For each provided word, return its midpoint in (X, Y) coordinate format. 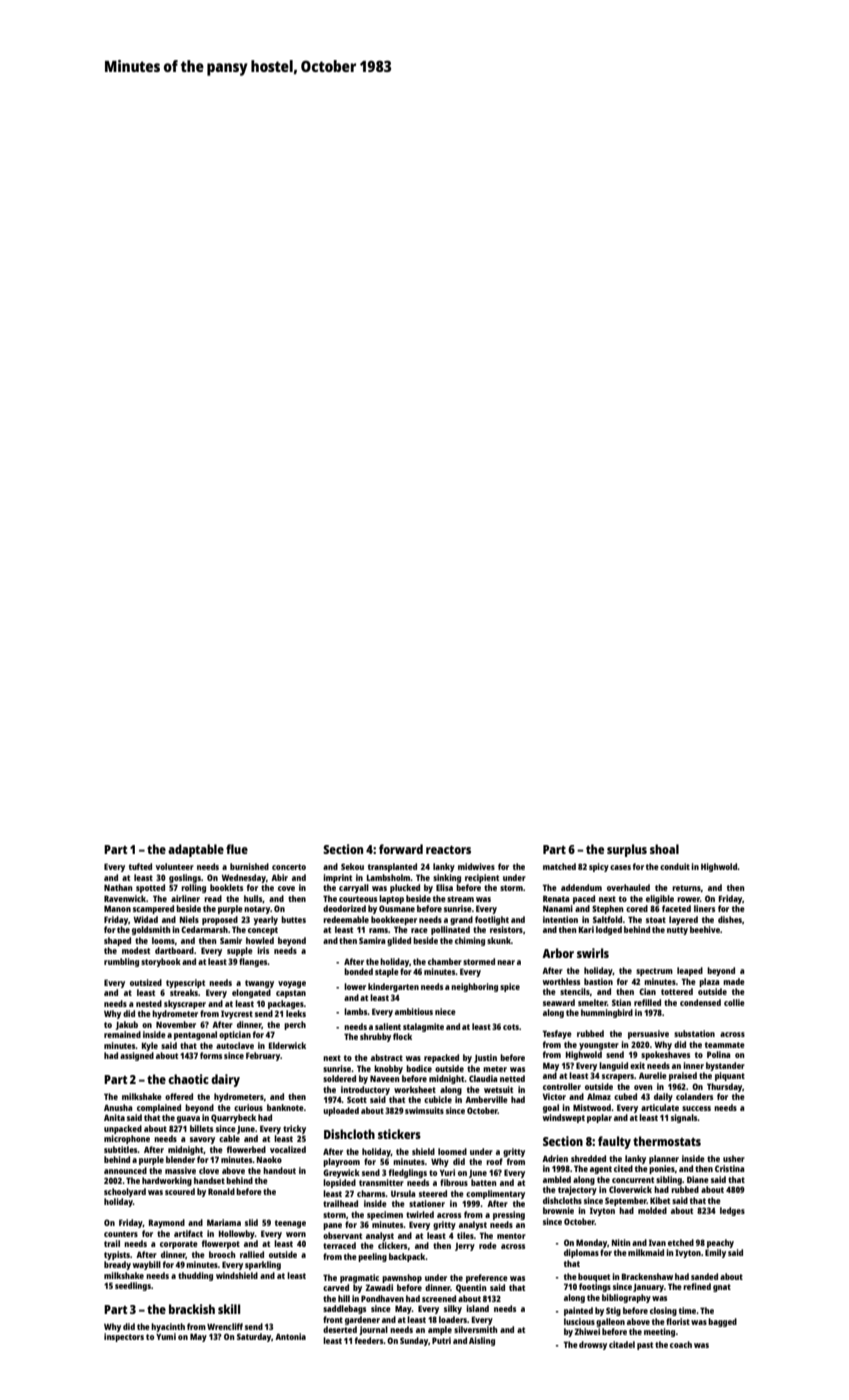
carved (336, 1287)
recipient (482, 878)
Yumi (166, 1336)
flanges (253, 962)
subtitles (121, 1149)
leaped (690, 971)
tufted (140, 866)
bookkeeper (394, 920)
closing (663, 1311)
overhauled (628, 887)
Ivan (657, 1242)
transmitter (381, 1182)
